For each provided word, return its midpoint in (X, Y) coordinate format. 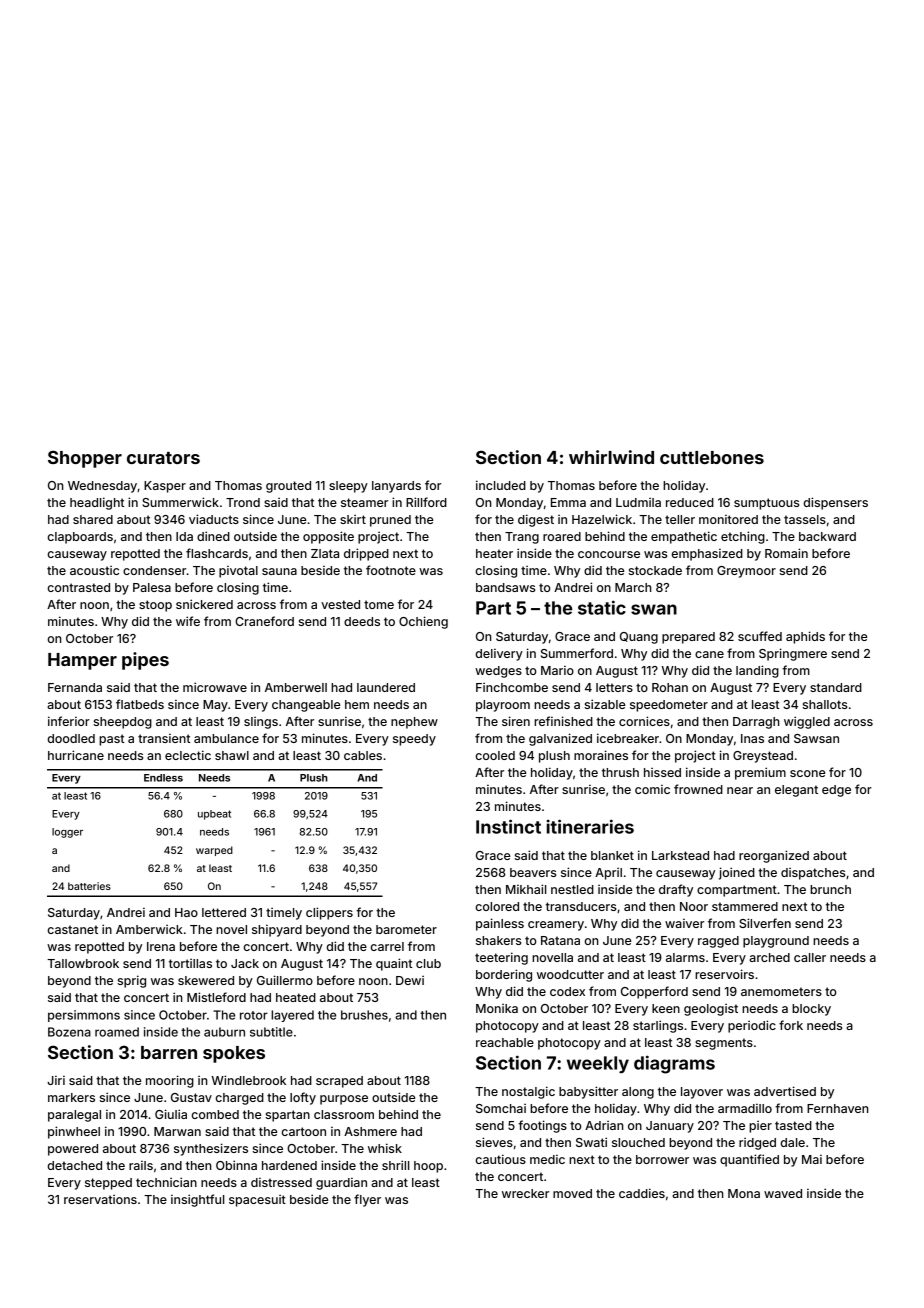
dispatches (813, 874)
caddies (642, 1193)
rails (141, 1165)
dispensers (835, 503)
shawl (232, 755)
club (428, 963)
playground (776, 942)
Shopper (85, 459)
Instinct (508, 826)
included (501, 485)
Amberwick (149, 929)
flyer (367, 1200)
